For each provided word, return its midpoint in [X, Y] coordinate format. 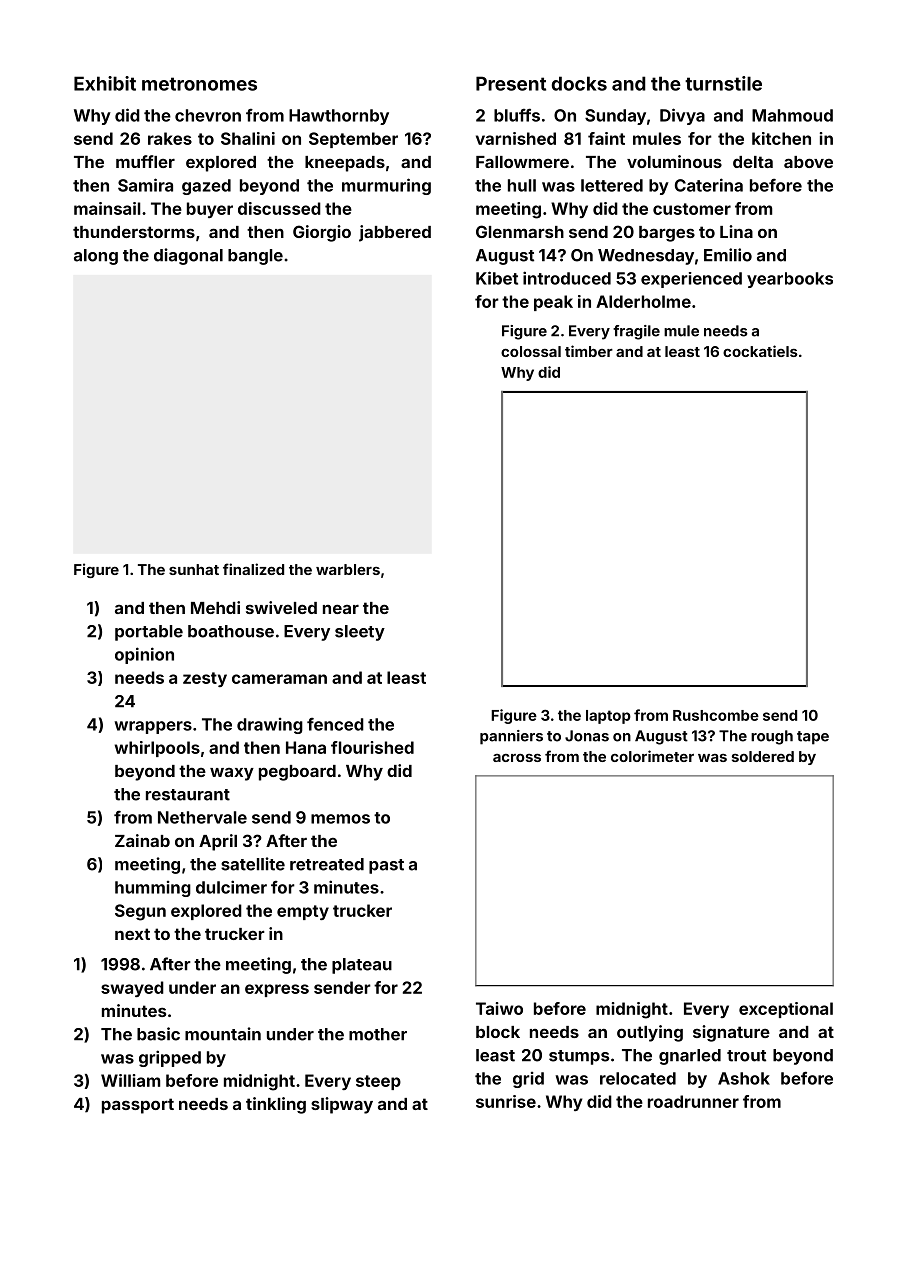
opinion [144, 655]
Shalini [248, 138]
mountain [223, 1034]
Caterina [709, 185]
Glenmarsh [520, 231]
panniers [511, 737]
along [96, 257]
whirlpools [157, 749]
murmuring [386, 186]
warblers [348, 569]
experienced [691, 280]
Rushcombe [716, 715]
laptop [608, 717]
